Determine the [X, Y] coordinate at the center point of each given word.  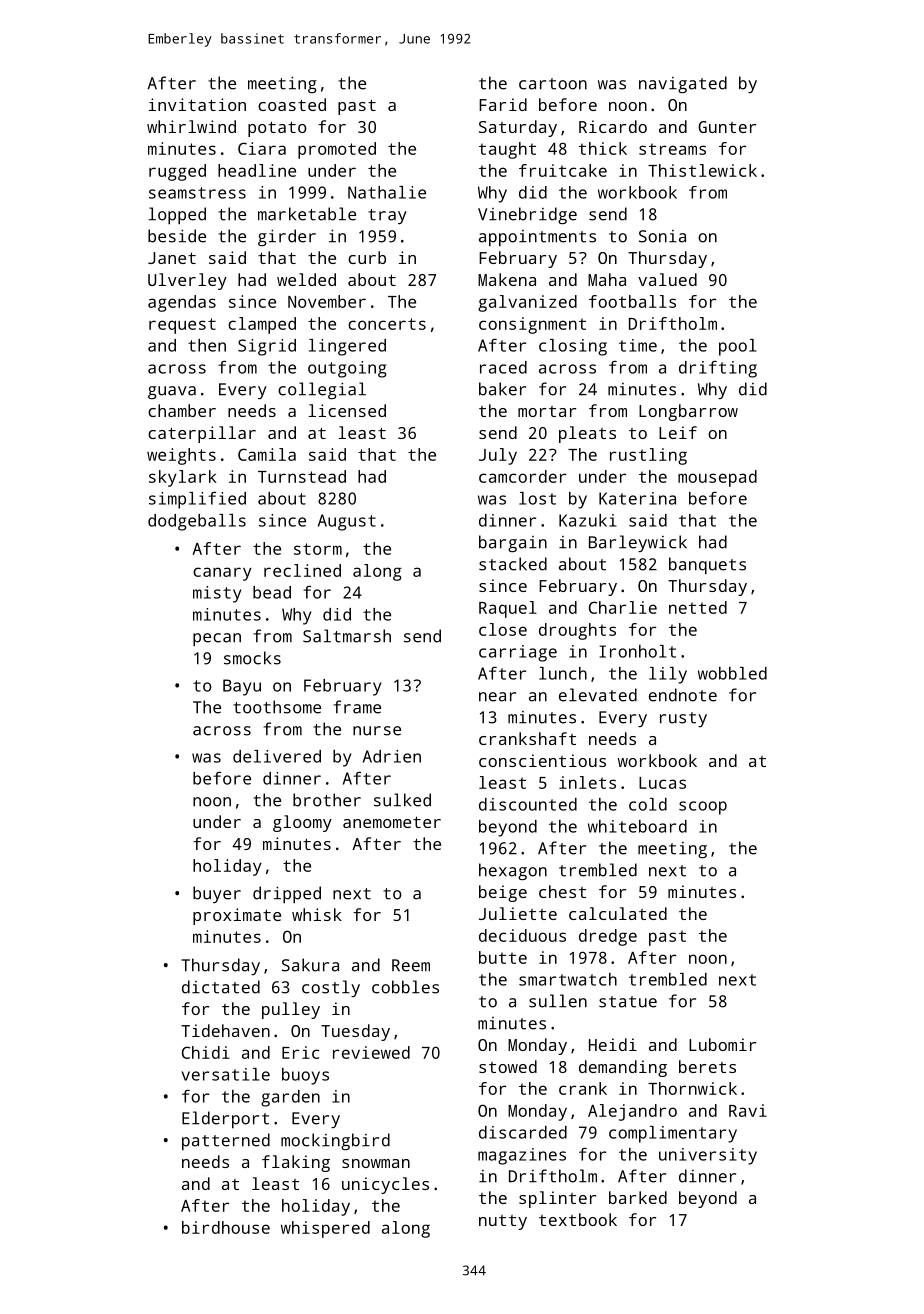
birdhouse [226, 1227]
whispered [325, 1229]
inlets [587, 782]
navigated [683, 85]
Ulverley [187, 281]
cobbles [405, 987]
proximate [237, 916]
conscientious [542, 760]
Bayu [242, 687]
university [708, 1156]
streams [672, 149]
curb [367, 257]
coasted [292, 104]
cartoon [553, 84]
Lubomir [722, 1044]
